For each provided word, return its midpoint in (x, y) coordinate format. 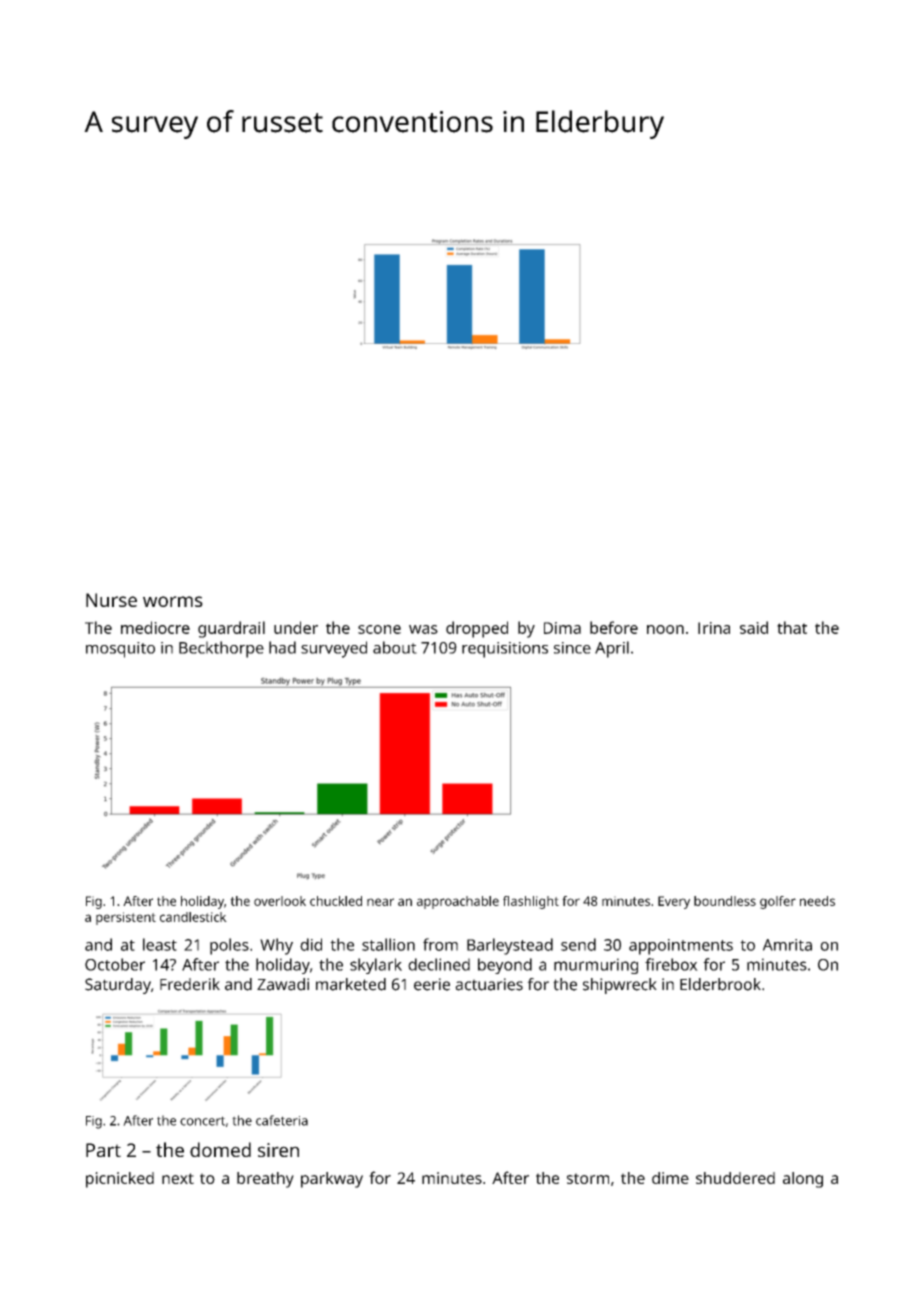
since (572, 648)
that (792, 627)
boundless (725, 901)
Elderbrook (720, 984)
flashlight (531, 902)
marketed (351, 984)
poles (229, 946)
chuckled (336, 901)
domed (220, 1149)
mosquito (120, 650)
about (395, 647)
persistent (126, 918)
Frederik (190, 984)
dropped (477, 629)
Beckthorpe (221, 649)
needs (817, 901)
